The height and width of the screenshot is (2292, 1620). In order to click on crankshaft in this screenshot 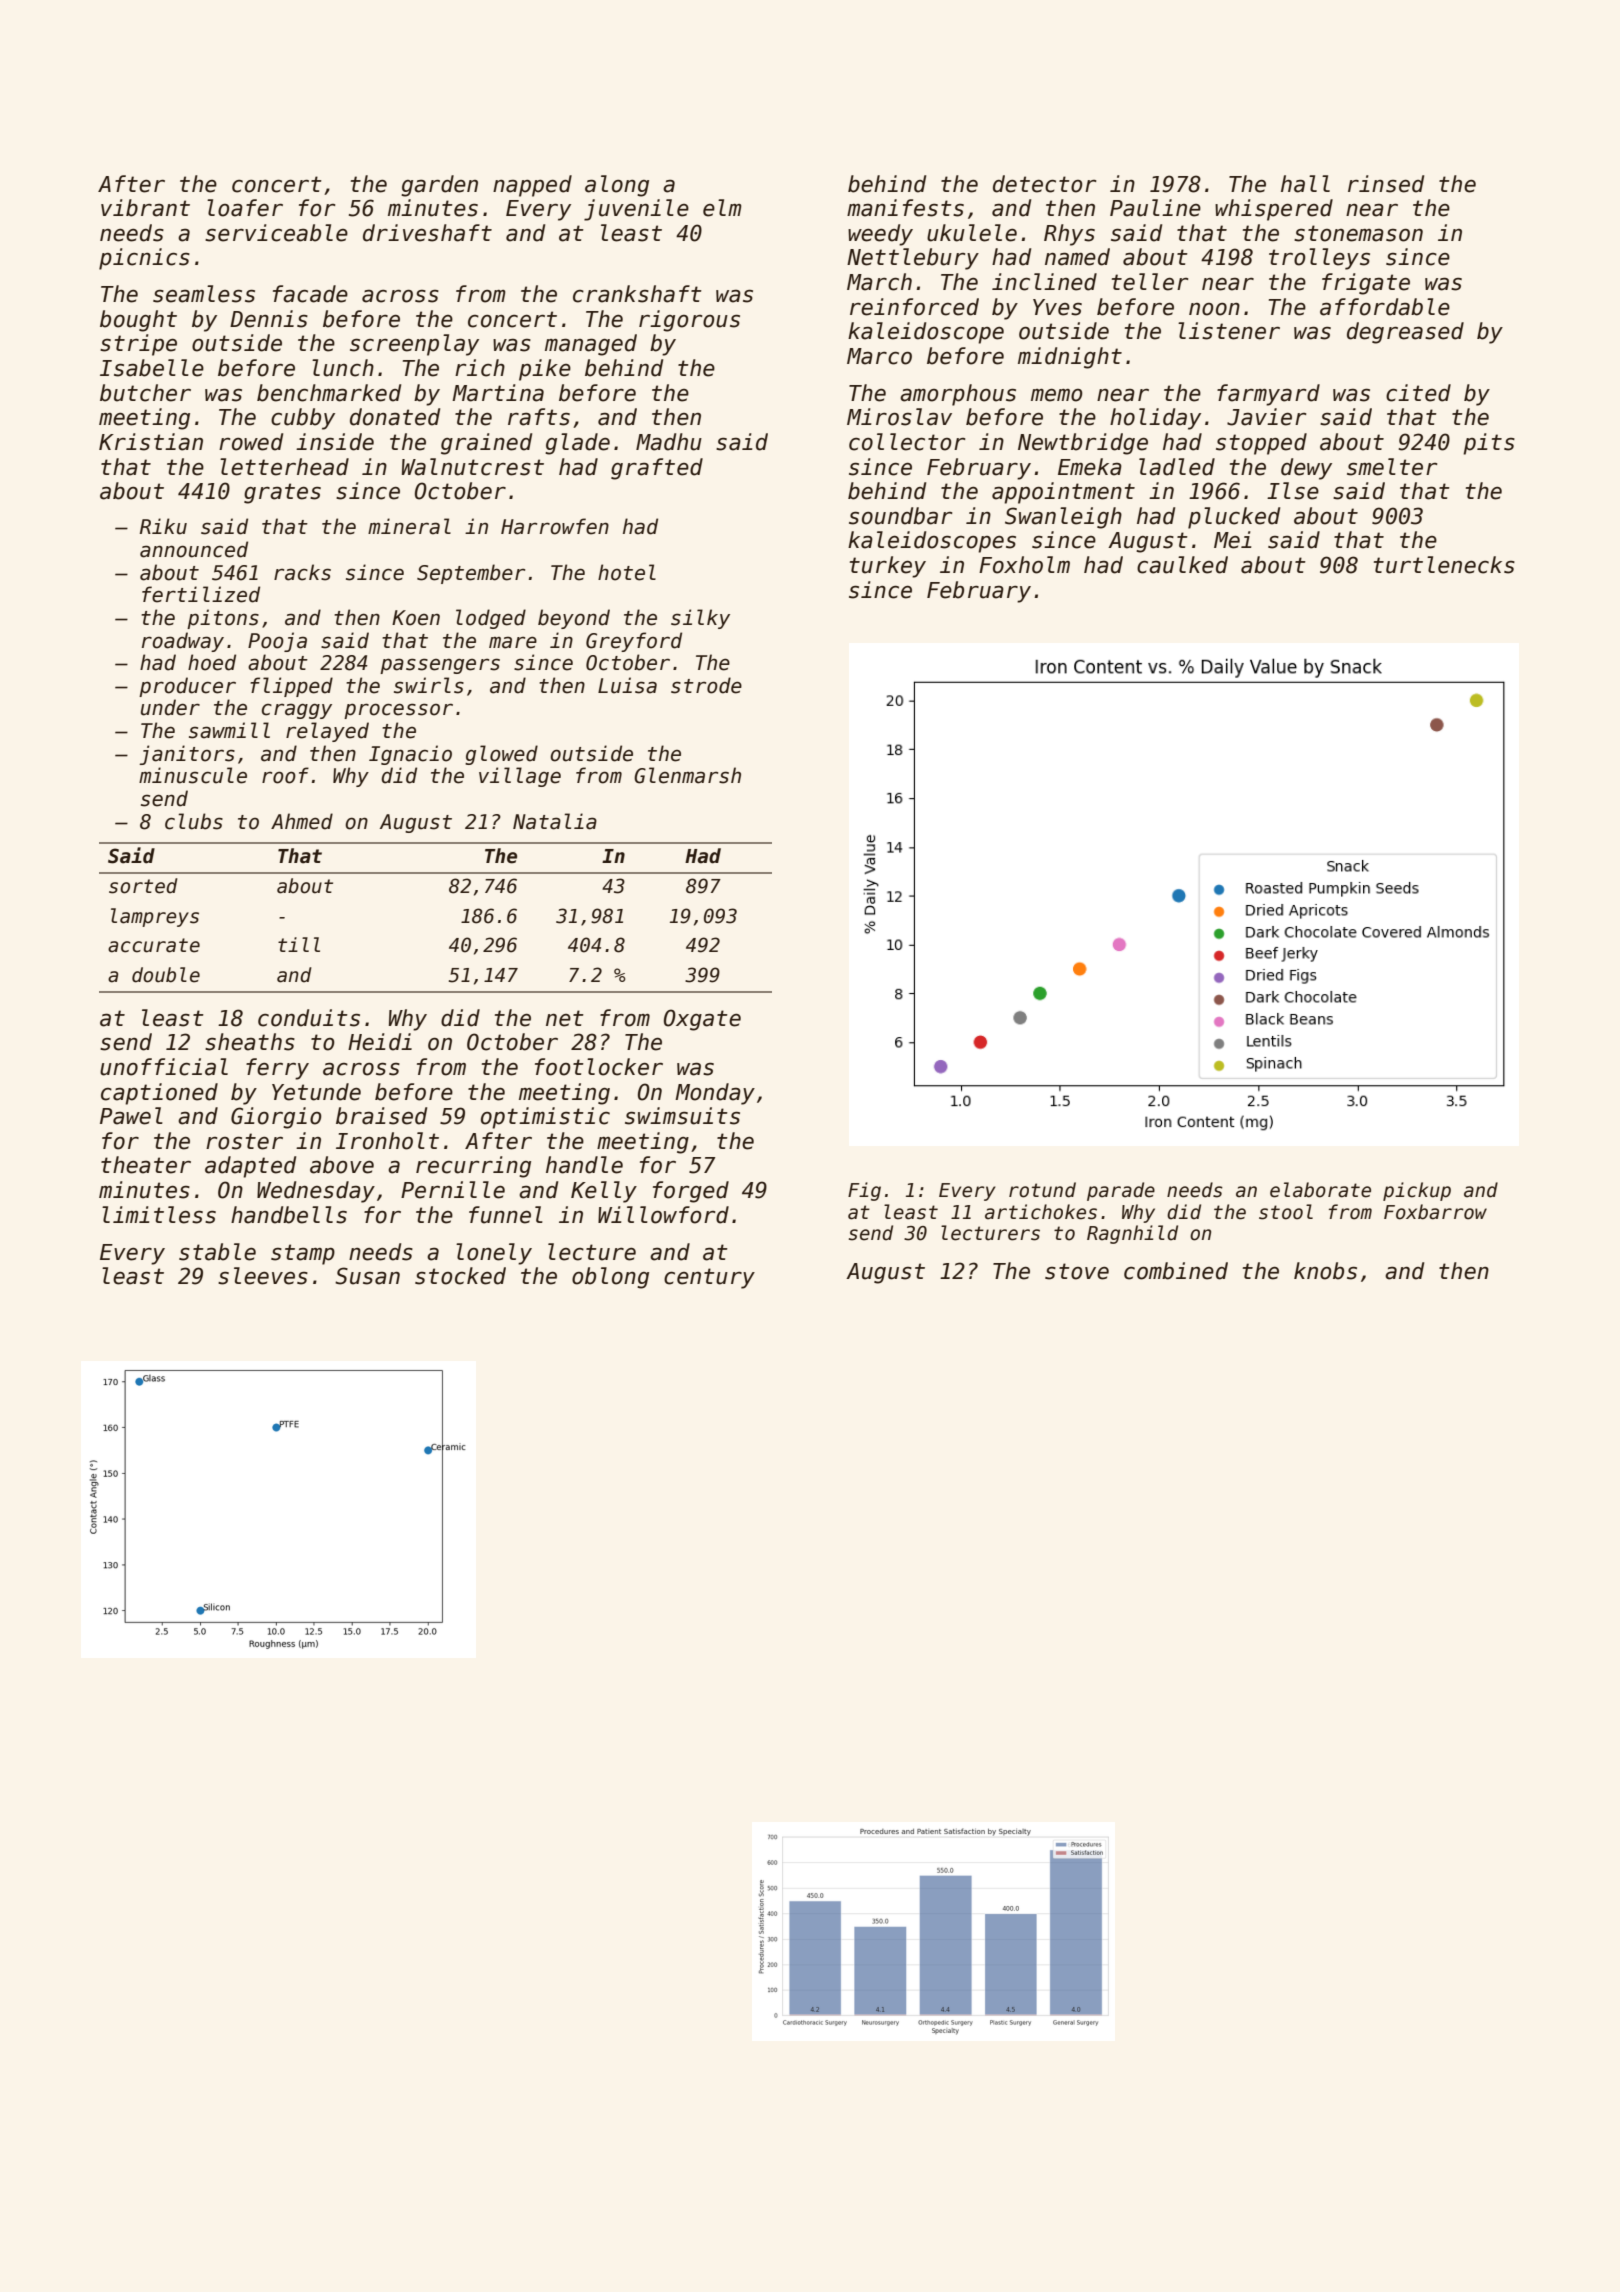, I will do `click(637, 294)`.
